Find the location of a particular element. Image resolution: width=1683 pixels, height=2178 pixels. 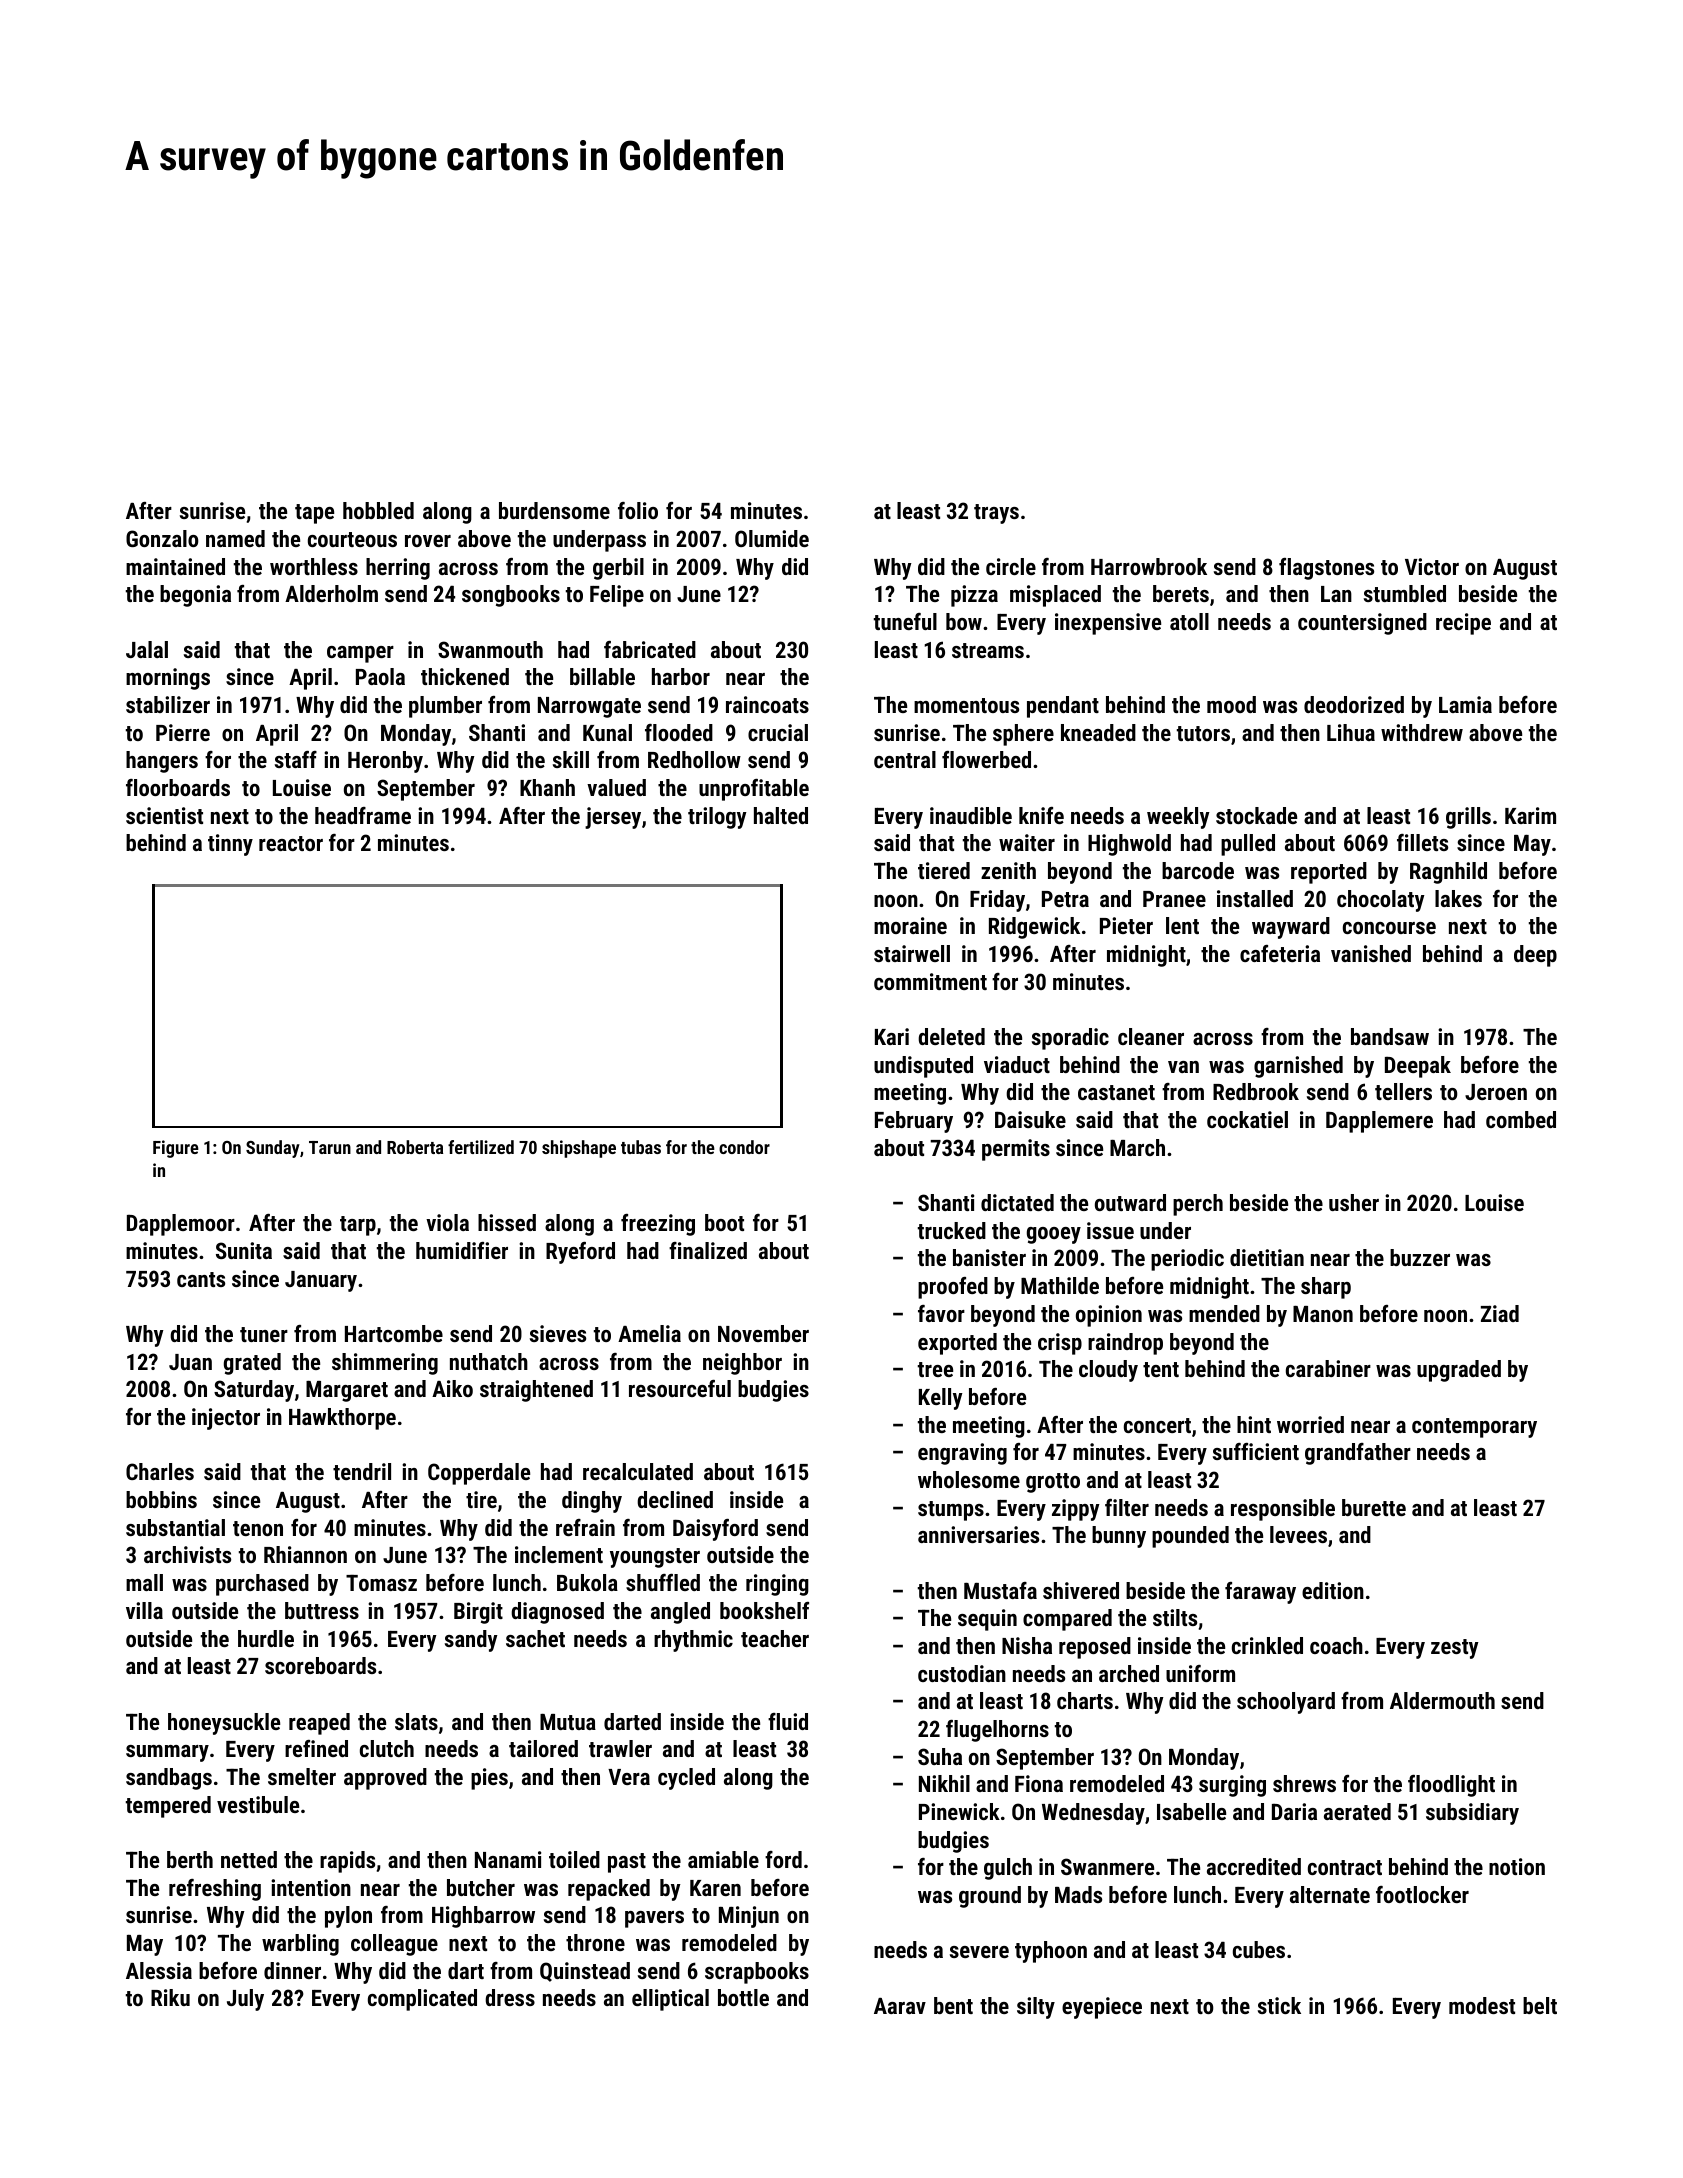

unprofitable is located at coordinates (754, 790).
